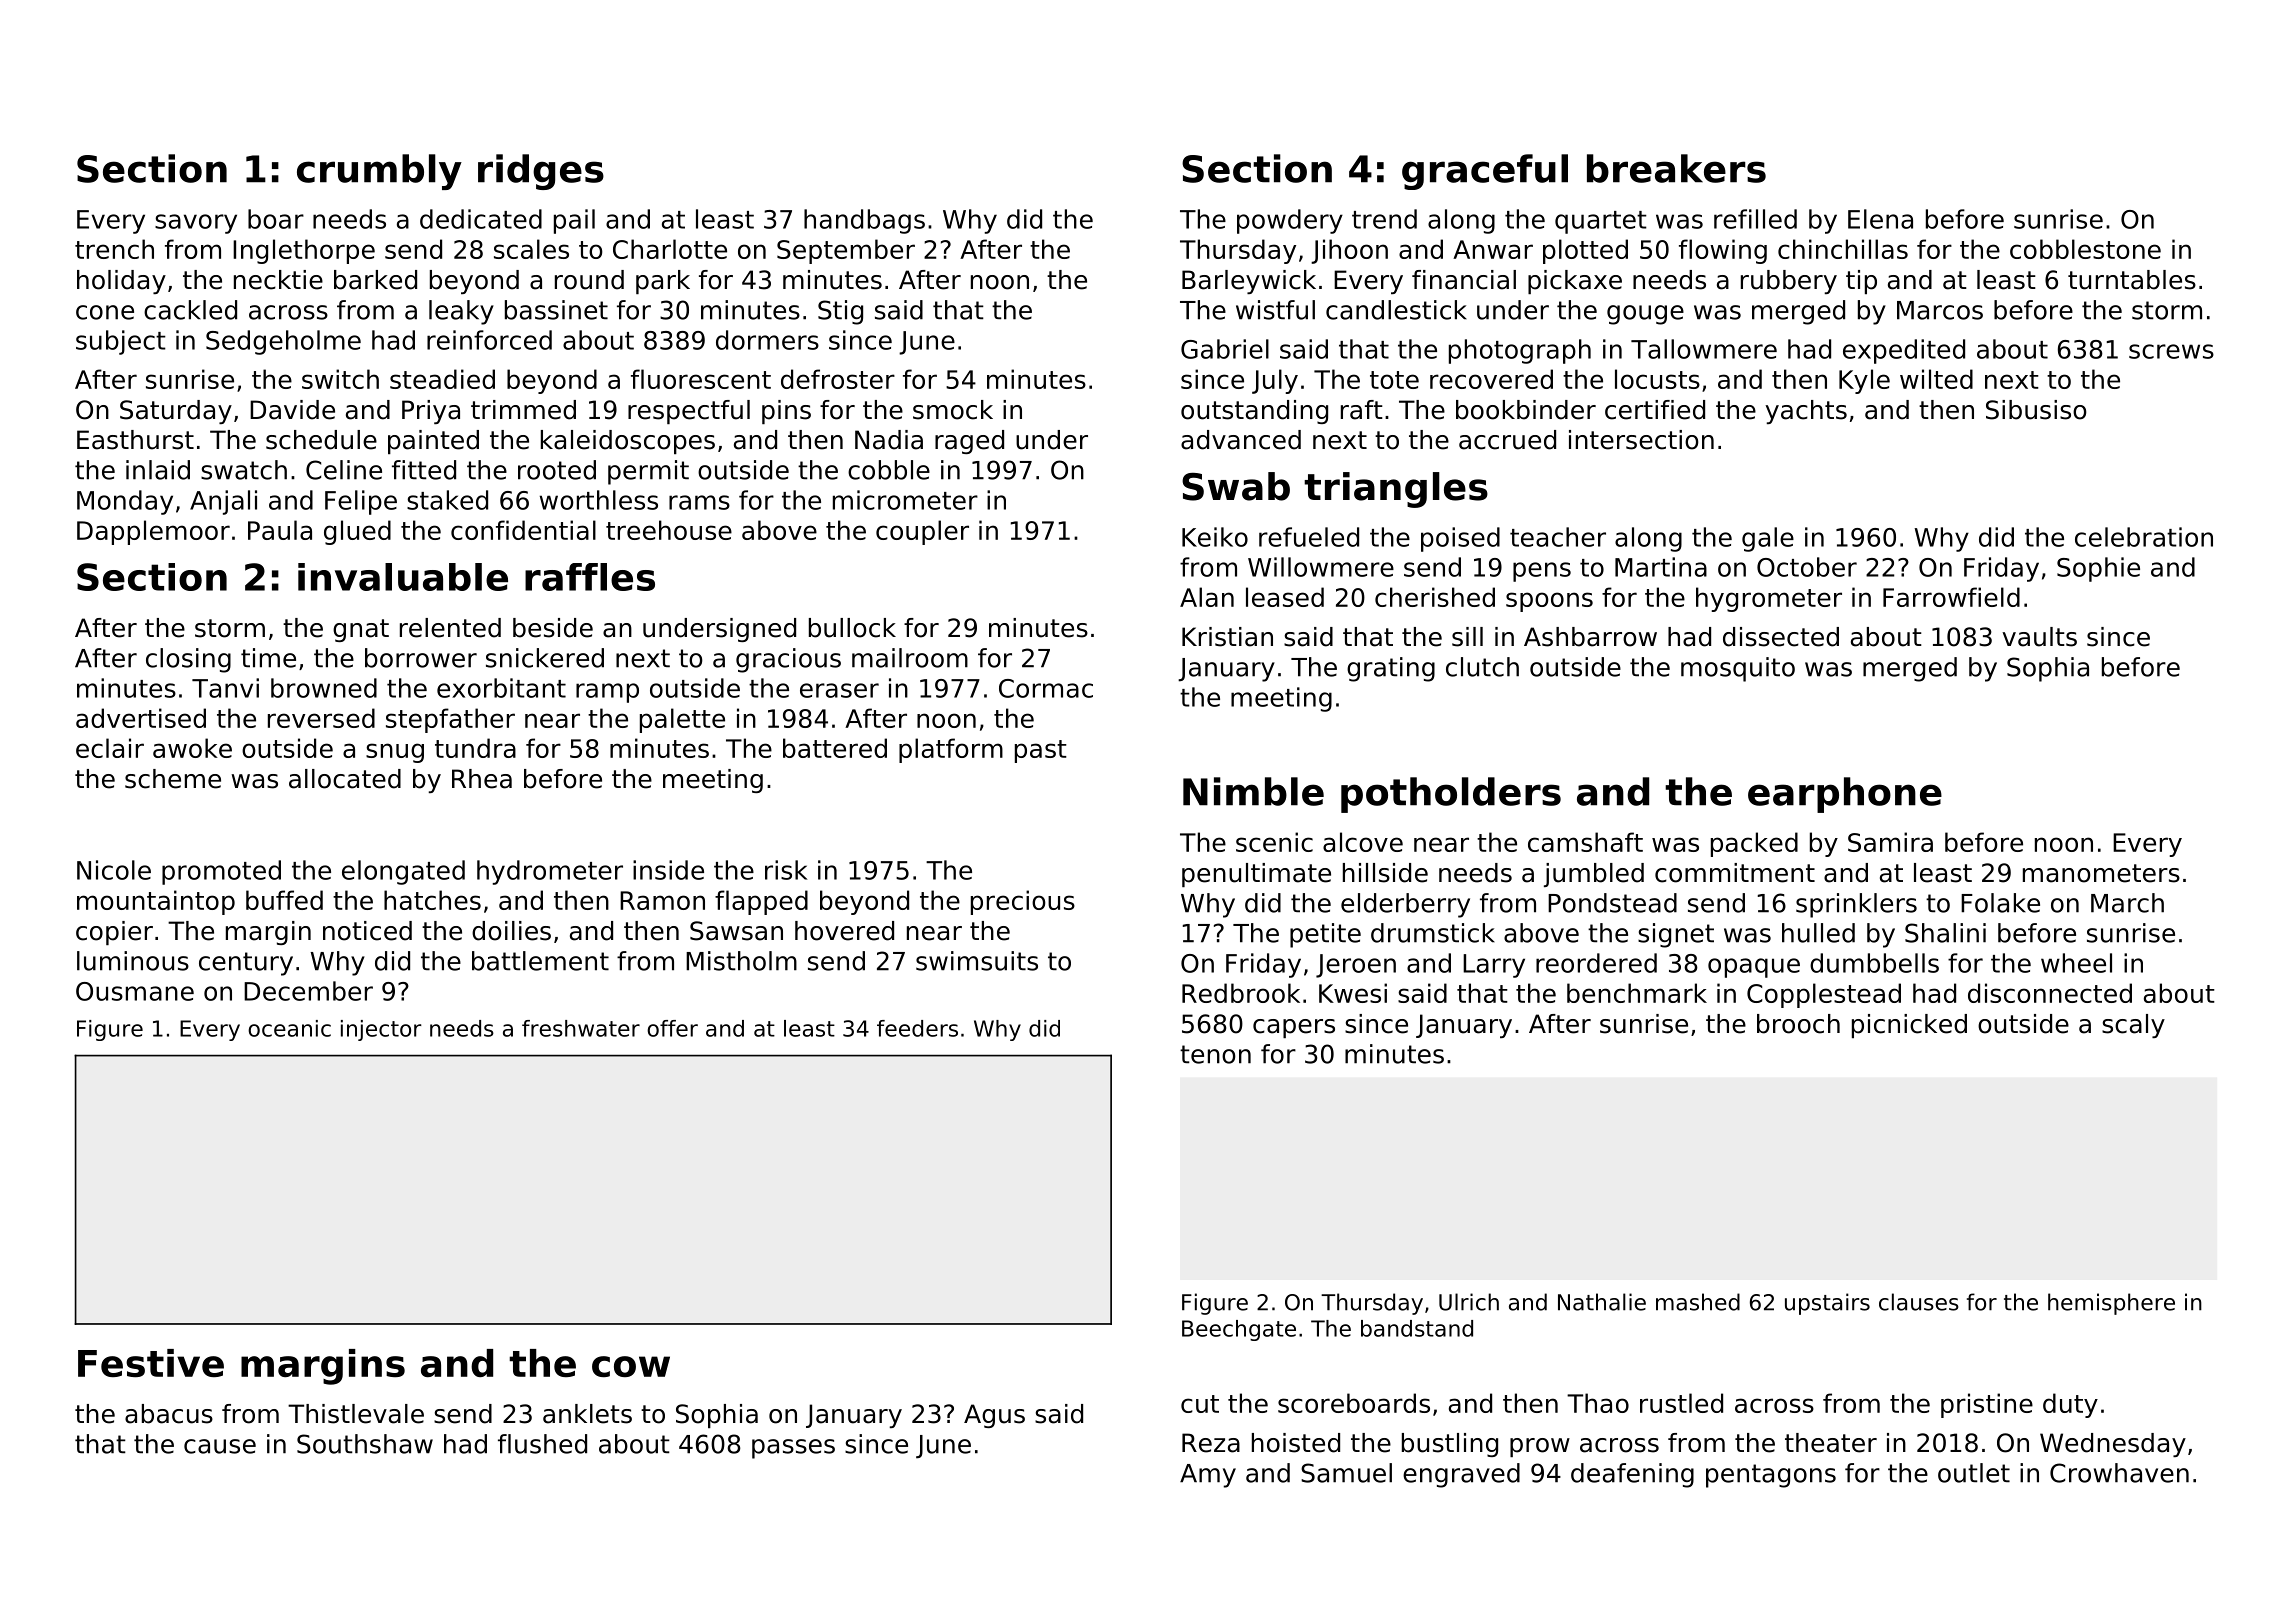  I want to click on savory, so click(196, 224).
